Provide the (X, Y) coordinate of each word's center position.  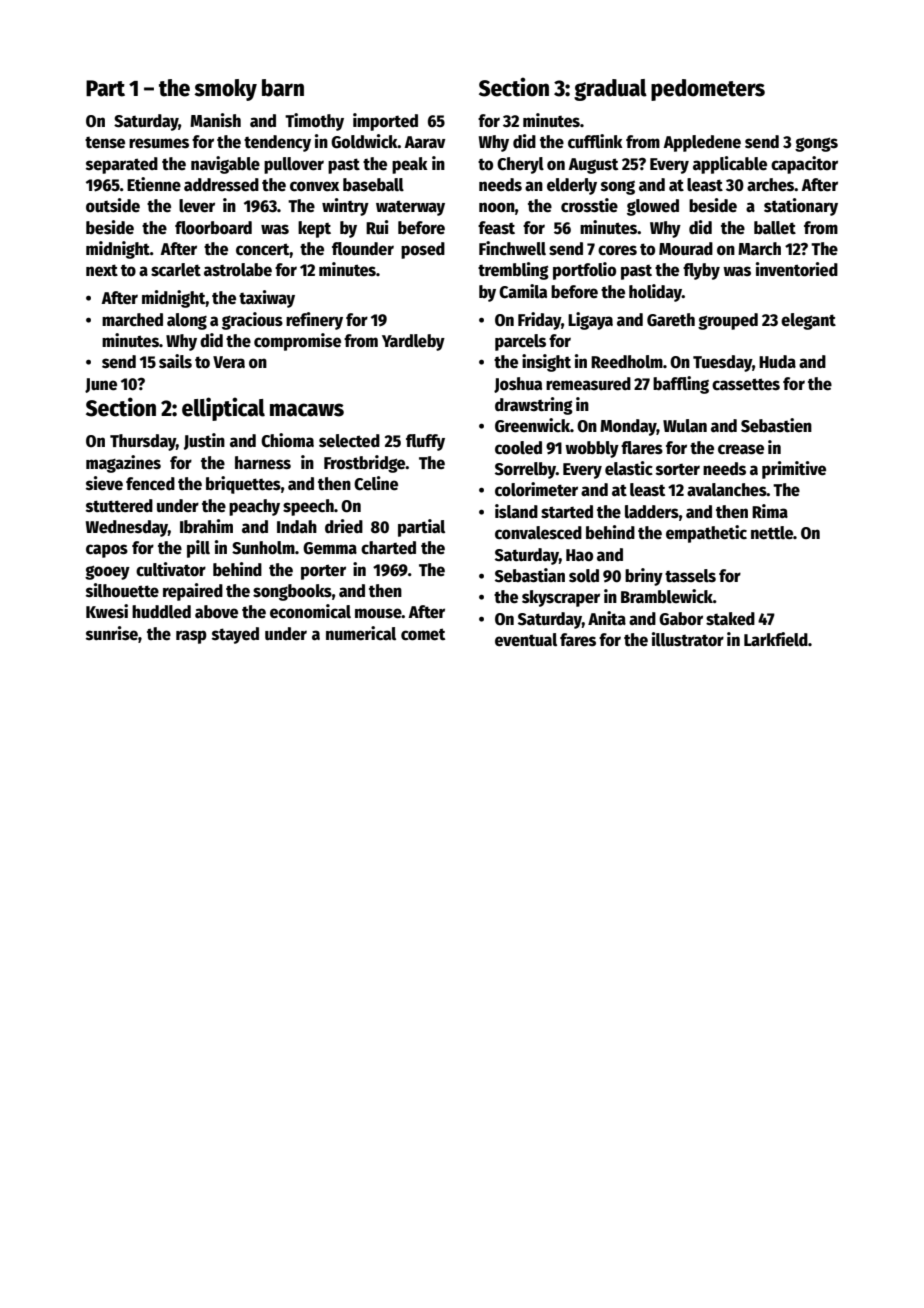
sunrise (112, 633)
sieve (104, 483)
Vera (229, 362)
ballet (775, 228)
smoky (225, 90)
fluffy (425, 442)
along (187, 321)
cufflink (595, 141)
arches (771, 185)
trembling (513, 271)
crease (741, 449)
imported (385, 122)
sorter (678, 469)
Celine (376, 483)
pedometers (708, 90)
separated (122, 165)
